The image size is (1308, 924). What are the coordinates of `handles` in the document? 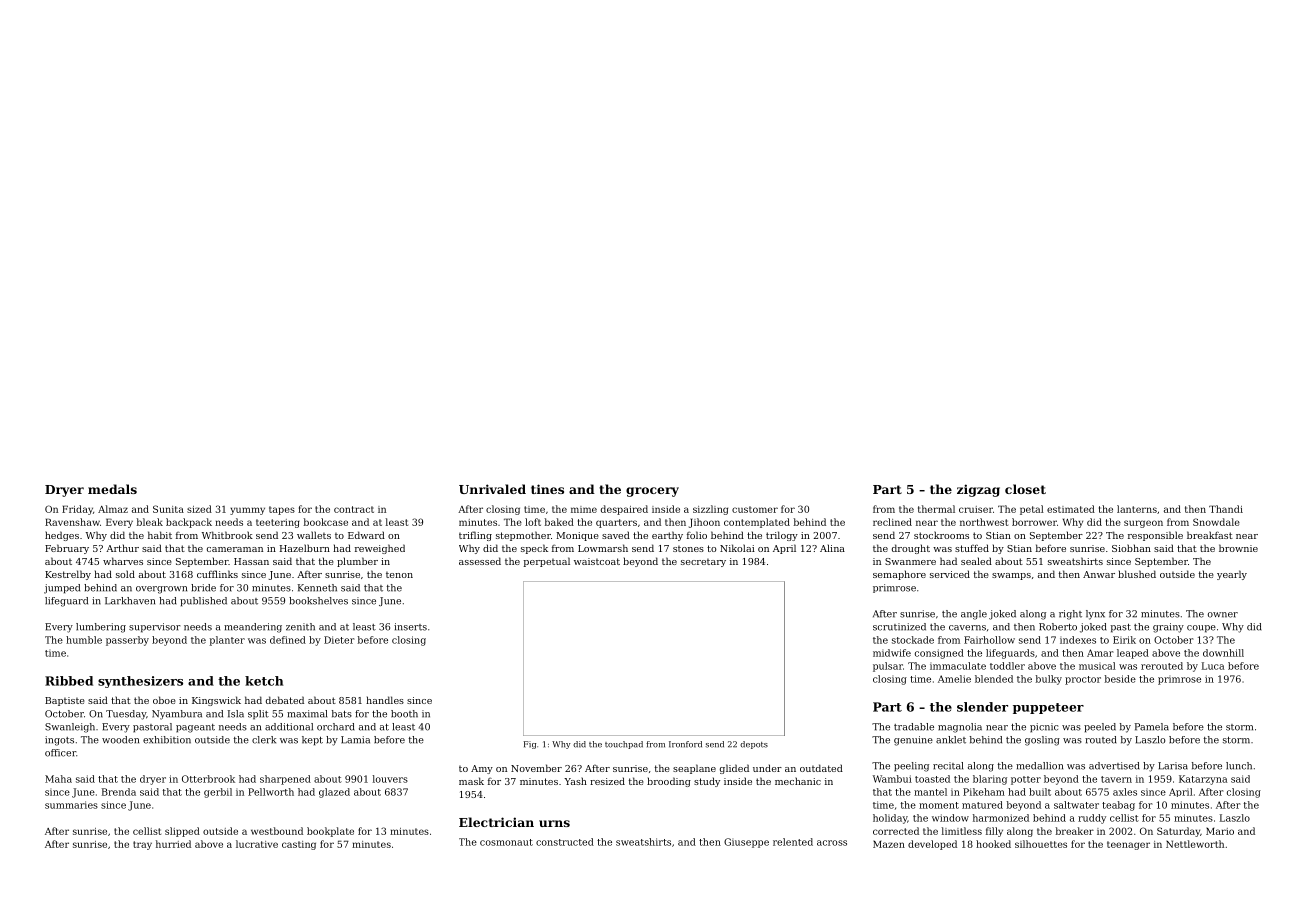 It's located at (385, 700).
